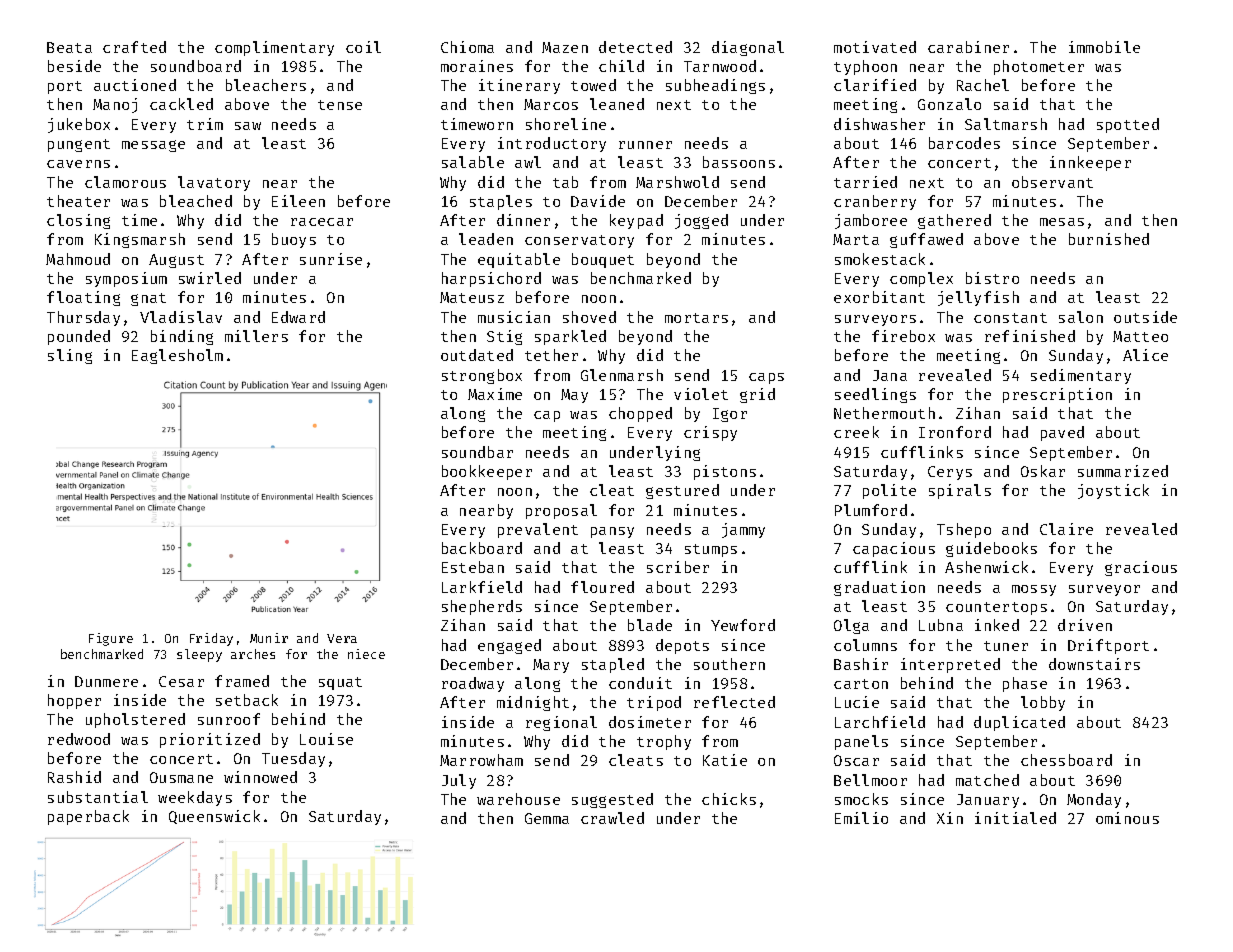 The height and width of the document is (952, 1233). I want to click on paperback, so click(88, 817).
